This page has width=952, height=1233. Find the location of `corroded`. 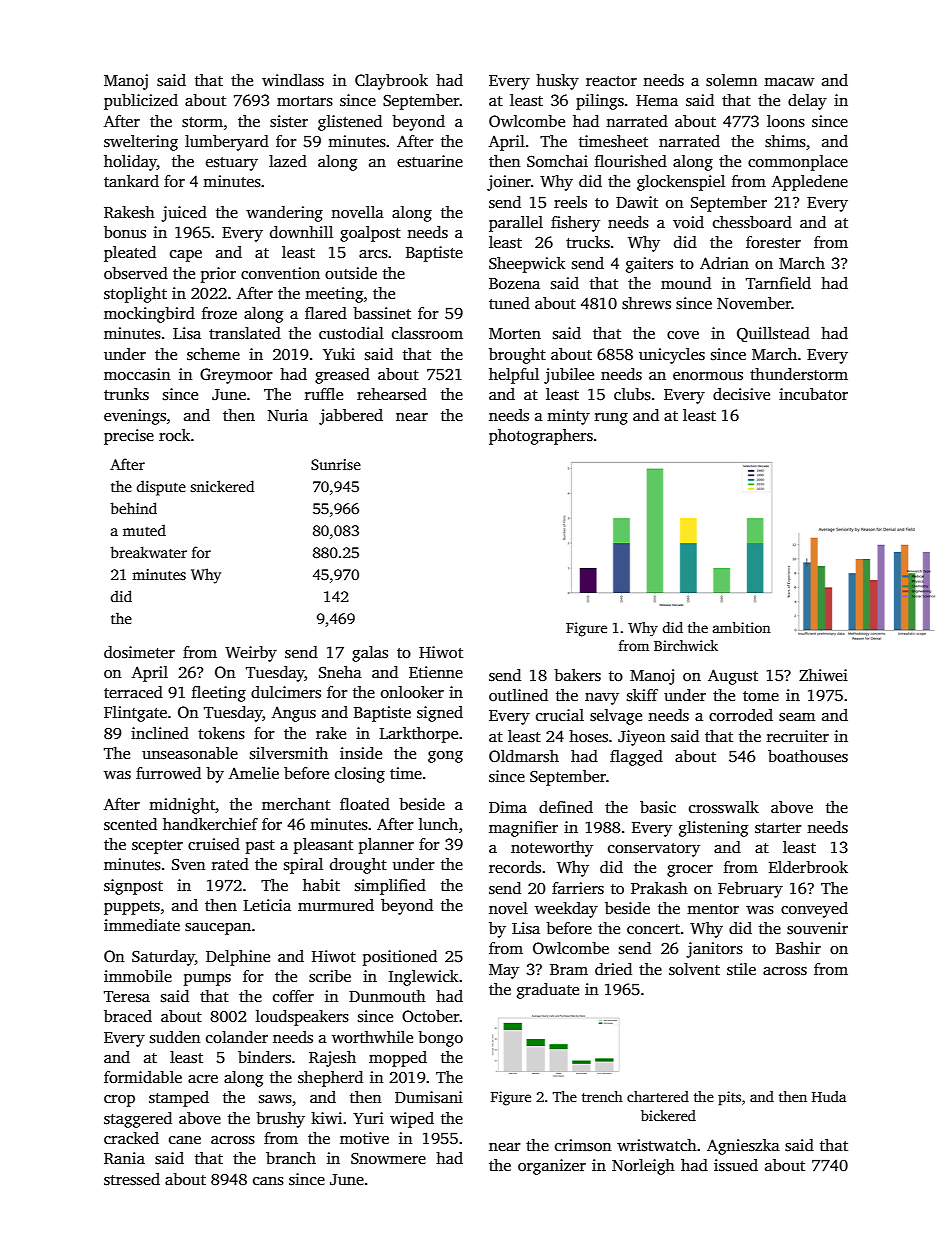

corroded is located at coordinates (741, 715).
